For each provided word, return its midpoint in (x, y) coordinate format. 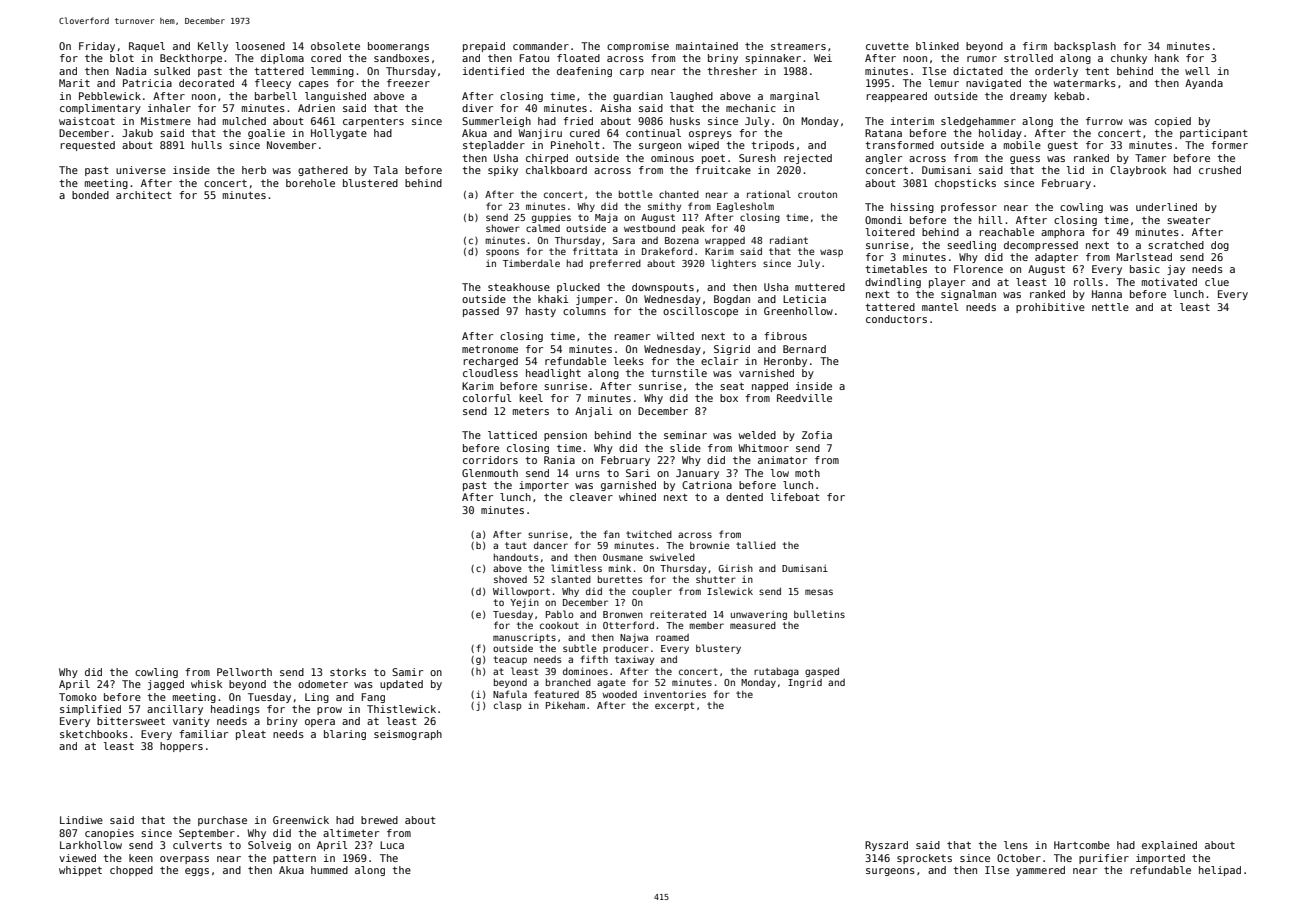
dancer (551, 545)
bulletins (819, 614)
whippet (80, 871)
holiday (1000, 134)
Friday (97, 47)
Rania (559, 460)
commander (541, 46)
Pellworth (244, 672)
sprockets (924, 859)
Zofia (817, 435)
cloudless (490, 373)
